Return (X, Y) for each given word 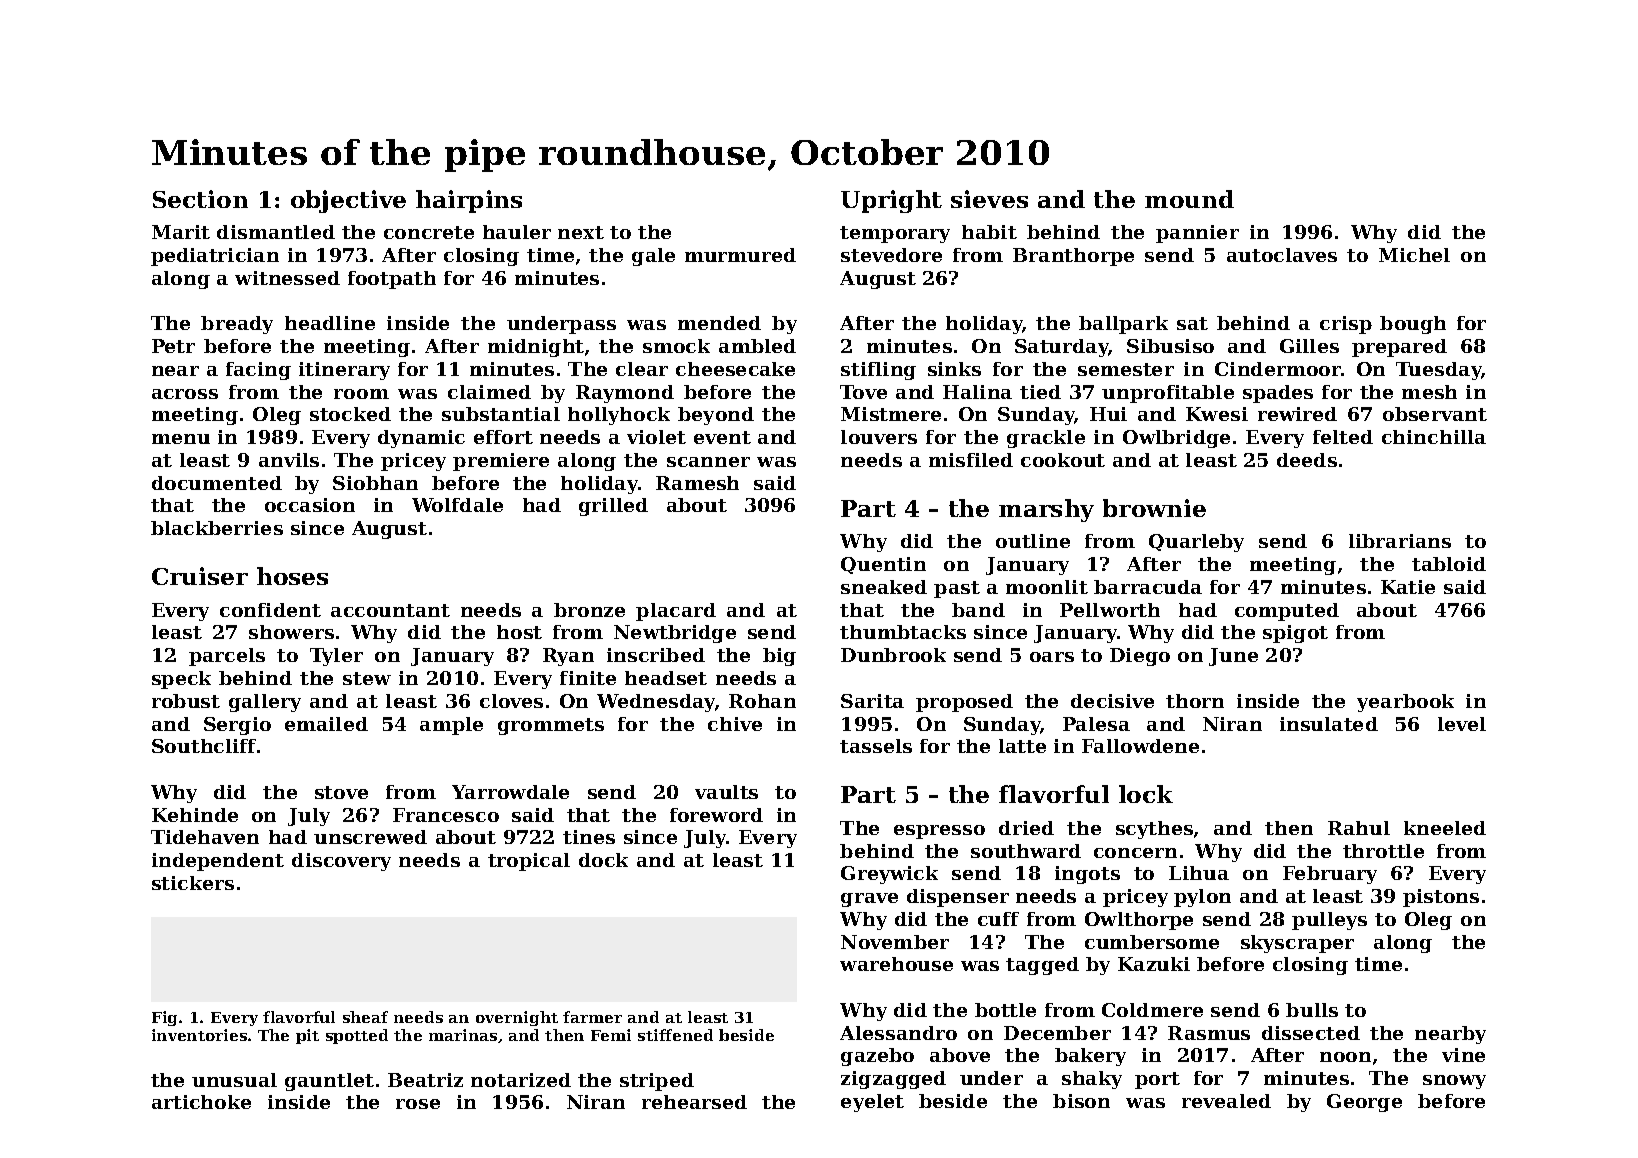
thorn (1195, 701)
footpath (392, 280)
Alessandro (898, 1033)
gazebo (877, 1057)
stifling (878, 371)
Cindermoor (1278, 369)
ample (451, 726)
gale (653, 257)
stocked (350, 414)
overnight (517, 1018)
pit (307, 1036)
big (779, 657)
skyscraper (1297, 944)
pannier (1197, 234)
